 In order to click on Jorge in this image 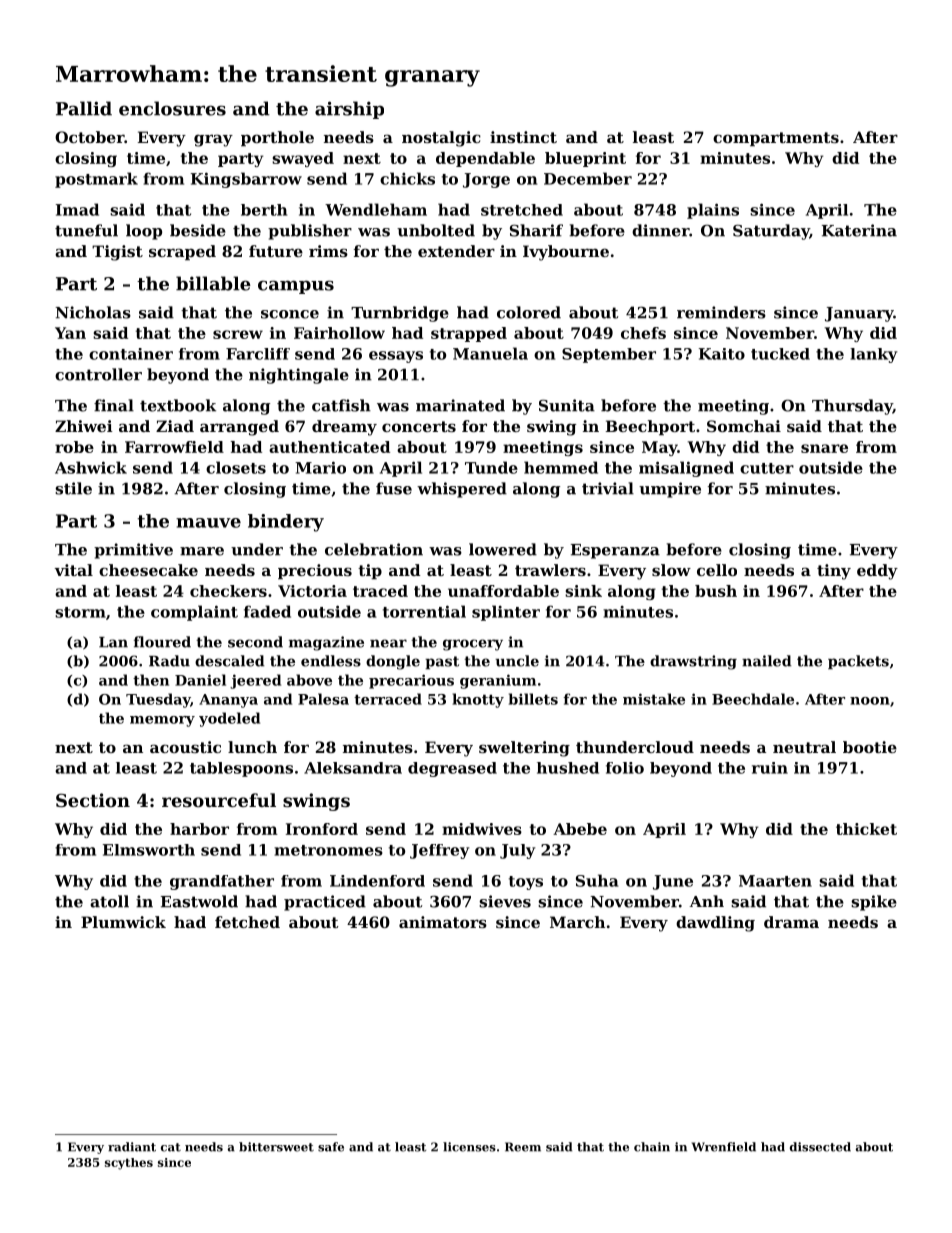, I will do `click(486, 180)`.
